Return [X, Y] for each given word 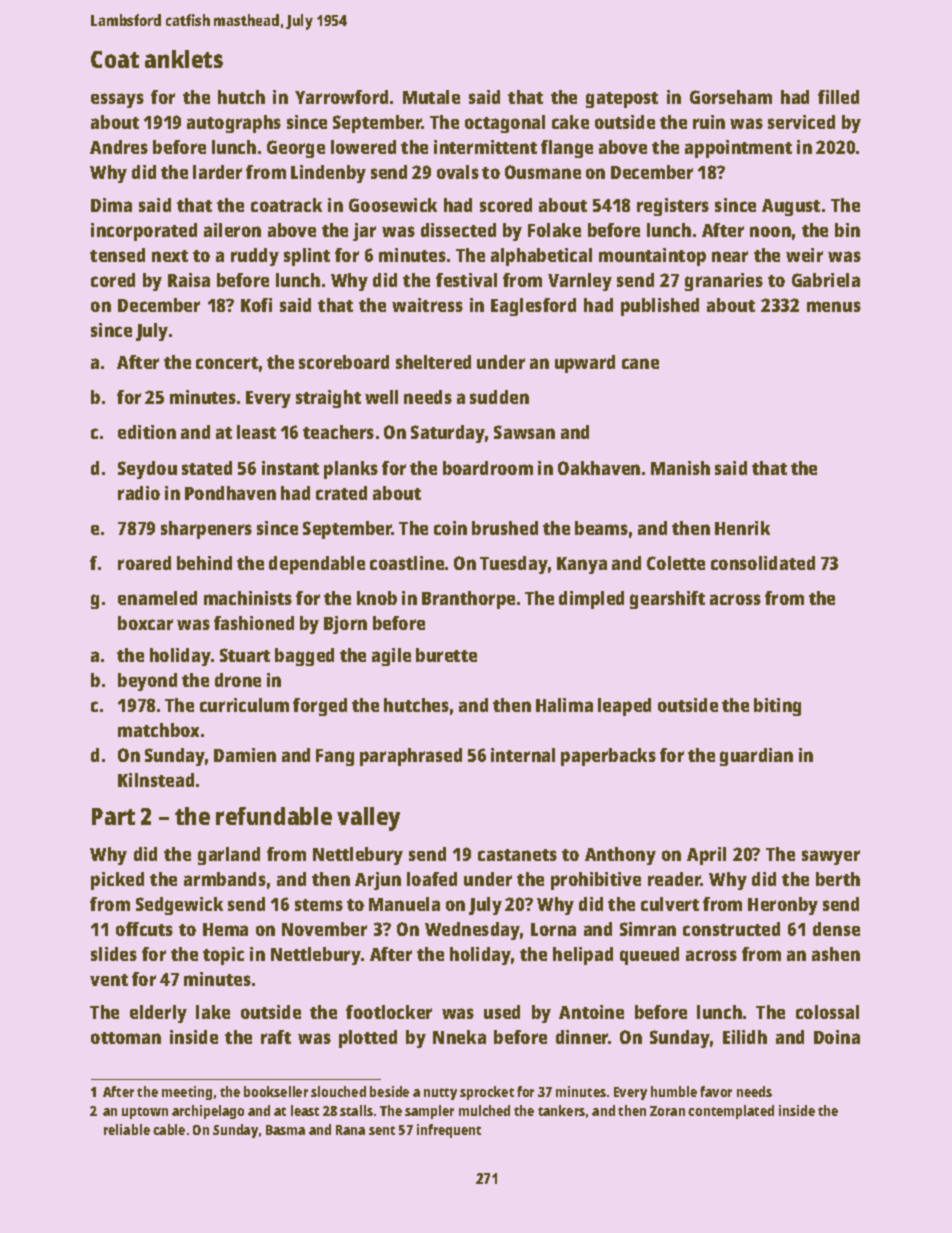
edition [147, 432]
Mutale [431, 97]
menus [834, 306]
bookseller [276, 1091]
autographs [234, 124]
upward [585, 364]
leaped [624, 707]
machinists [248, 598]
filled [838, 97]
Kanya [582, 565]
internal [523, 755]
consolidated [763, 563]
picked [117, 881]
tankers [561, 1110]
